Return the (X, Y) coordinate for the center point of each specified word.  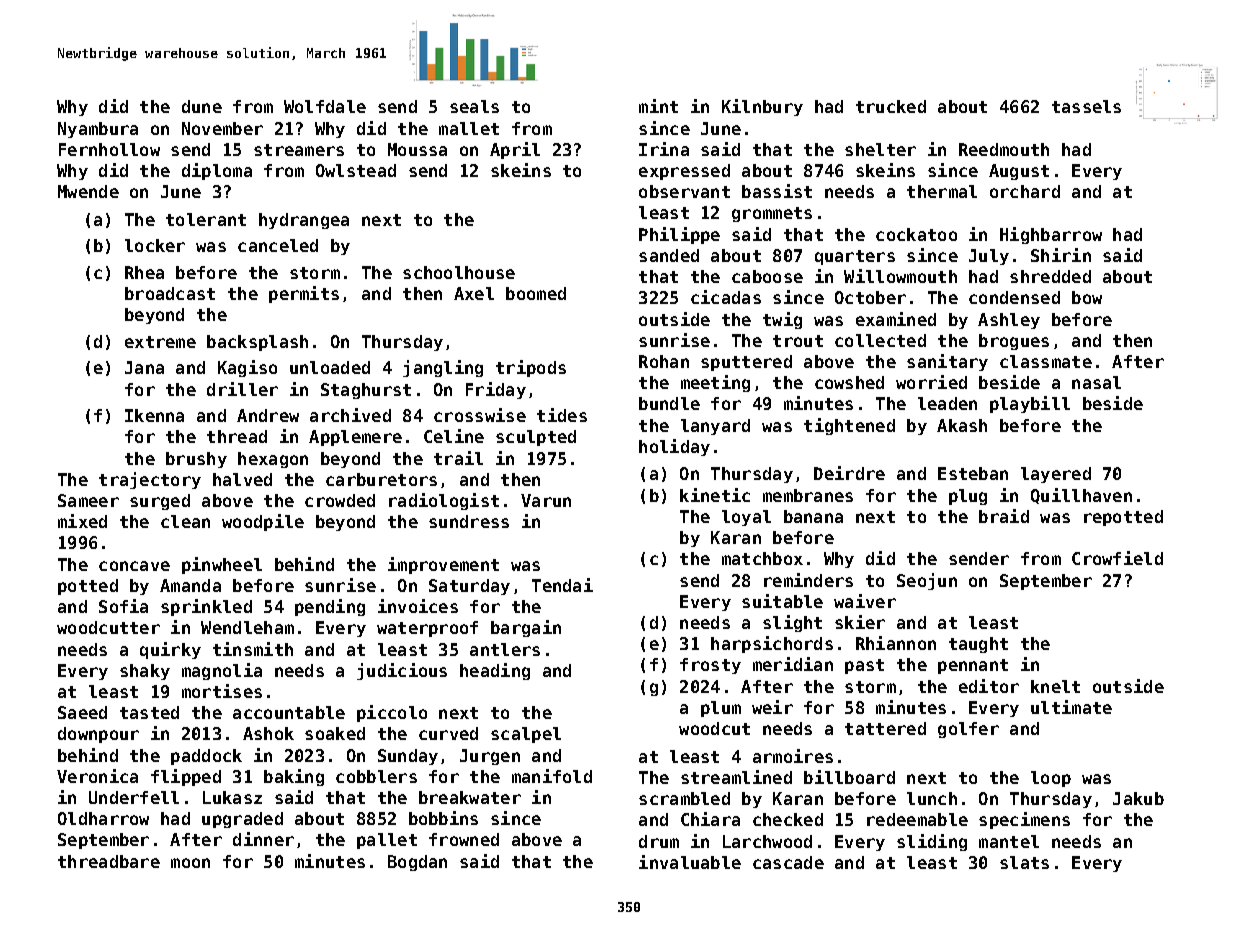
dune (202, 106)
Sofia (123, 606)
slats (1024, 862)
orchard (1025, 191)
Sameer (88, 500)
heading (495, 671)
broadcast (170, 293)
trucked (891, 106)
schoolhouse (459, 272)
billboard (849, 777)
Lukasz (232, 797)
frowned (464, 839)
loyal (746, 518)
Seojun (927, 581)
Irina (664, 149)
